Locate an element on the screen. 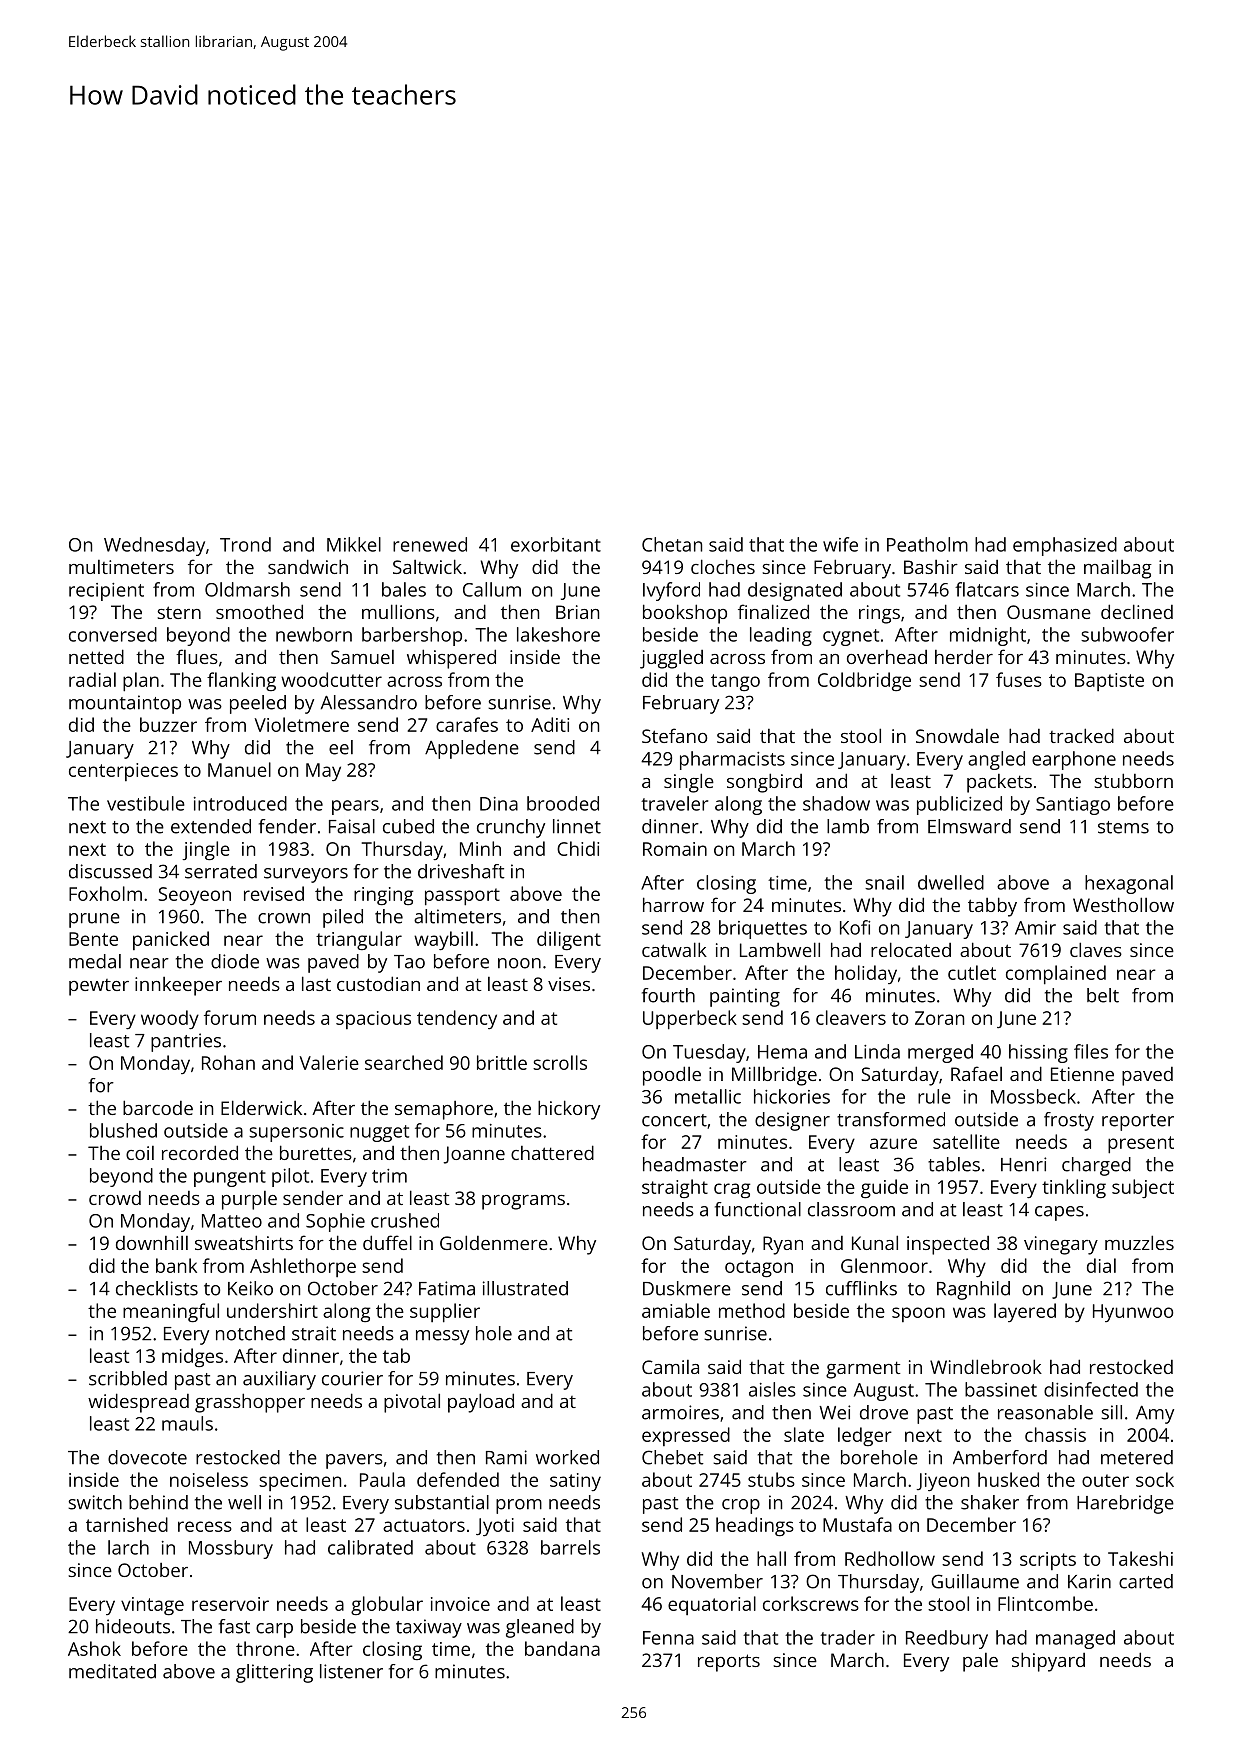  expressed is located at coordinates (686, 1436).
